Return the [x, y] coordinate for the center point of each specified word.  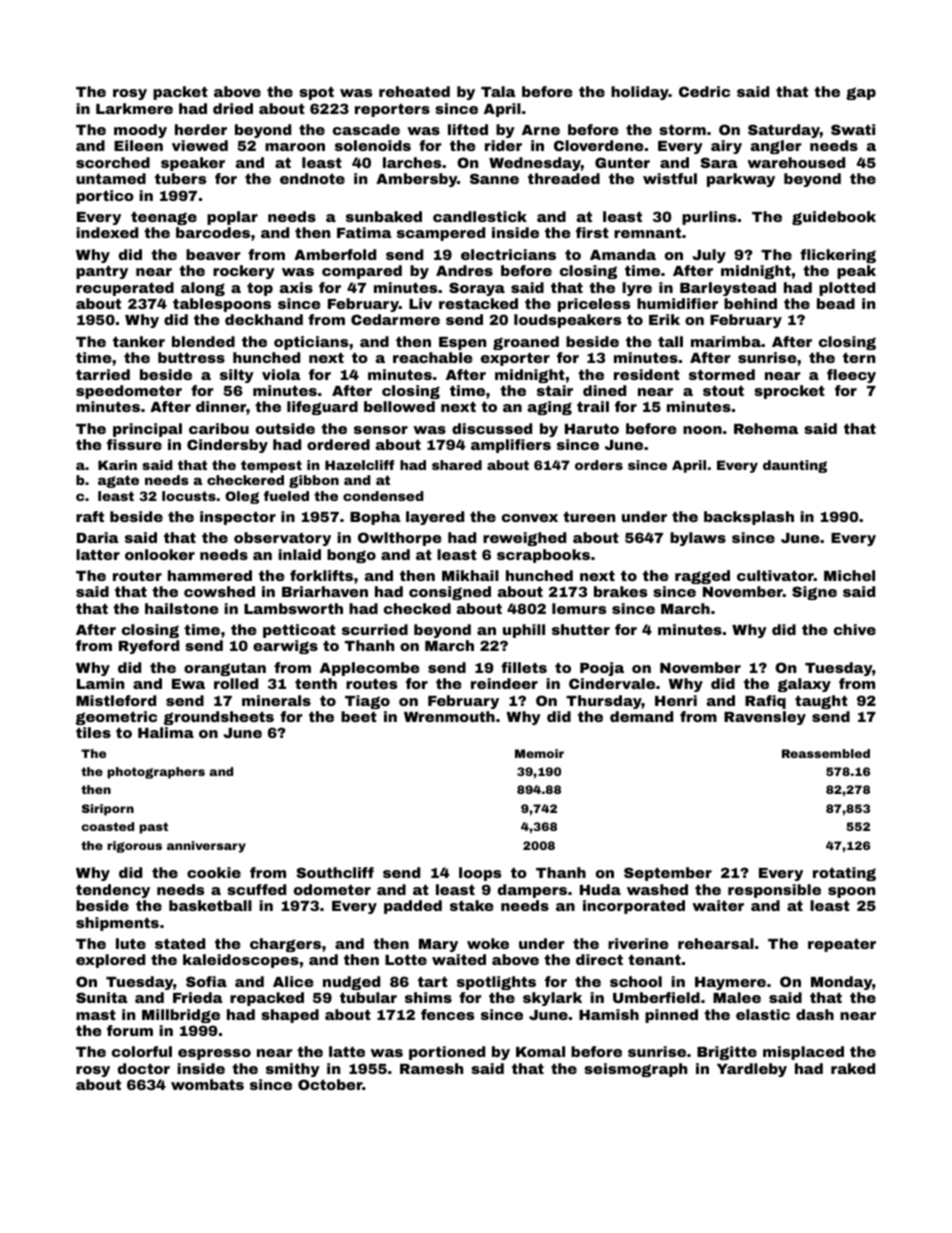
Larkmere [134, 108]
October [330, 1084]
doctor [144, 1068]
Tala [498, 91]
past [153, 828]
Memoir [539, 753]
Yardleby [752, 1070]
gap [861, 93]
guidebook [834, 218]
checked [417, 608]
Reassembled [826, 753]
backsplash [749, 518]
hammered [210, 575]
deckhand [264, 319]
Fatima [364, 232]
